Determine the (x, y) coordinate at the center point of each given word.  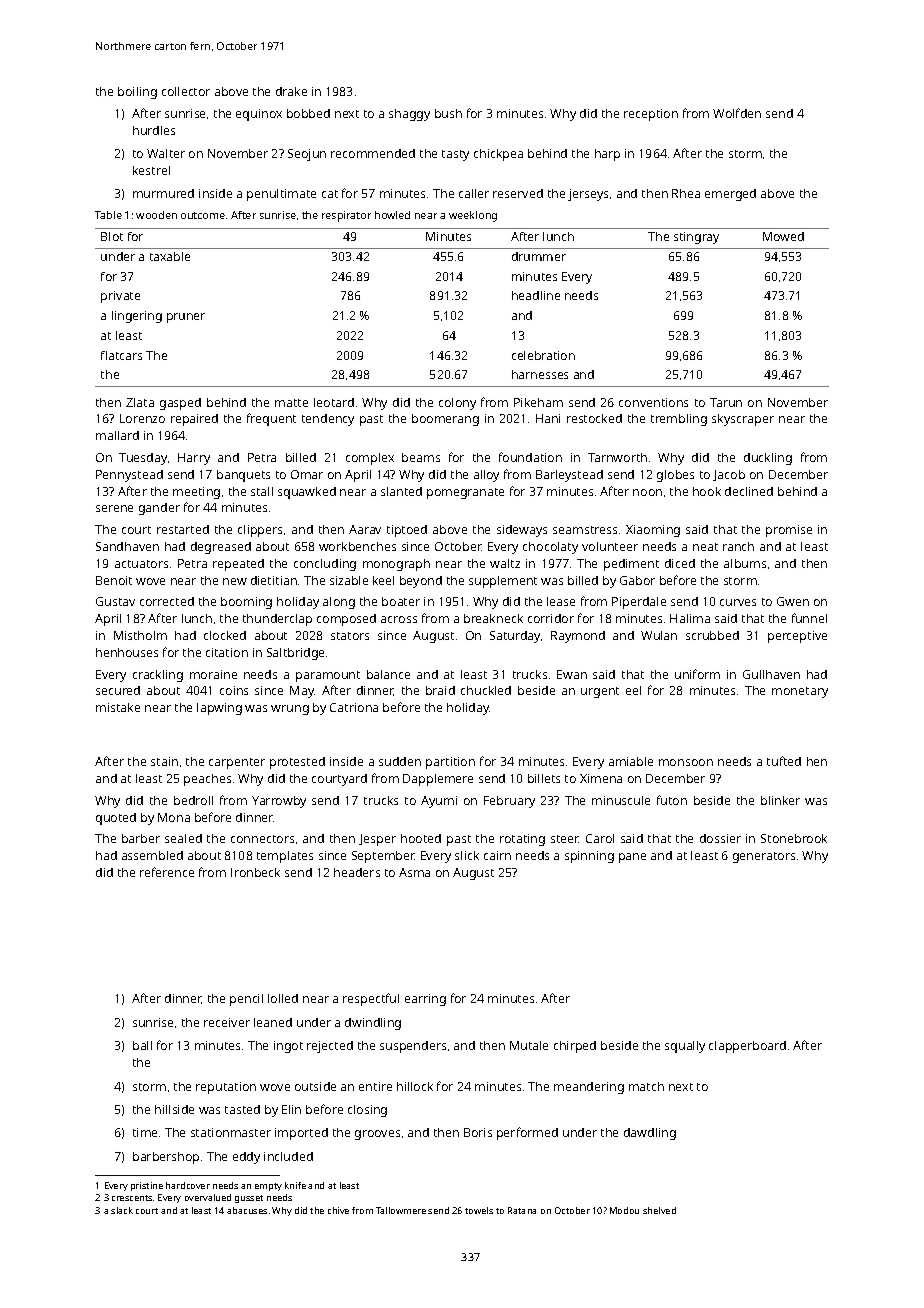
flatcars (121, 355)
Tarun (726, 402)
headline (536, 295)
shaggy (409, 115)
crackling (158, 676)
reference (167, 872)
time (145, 1132)
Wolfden (737, 113)
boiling (137, 93)
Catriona (354, 707)
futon (672, 800)
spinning (589, 857)
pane (632, 858)
